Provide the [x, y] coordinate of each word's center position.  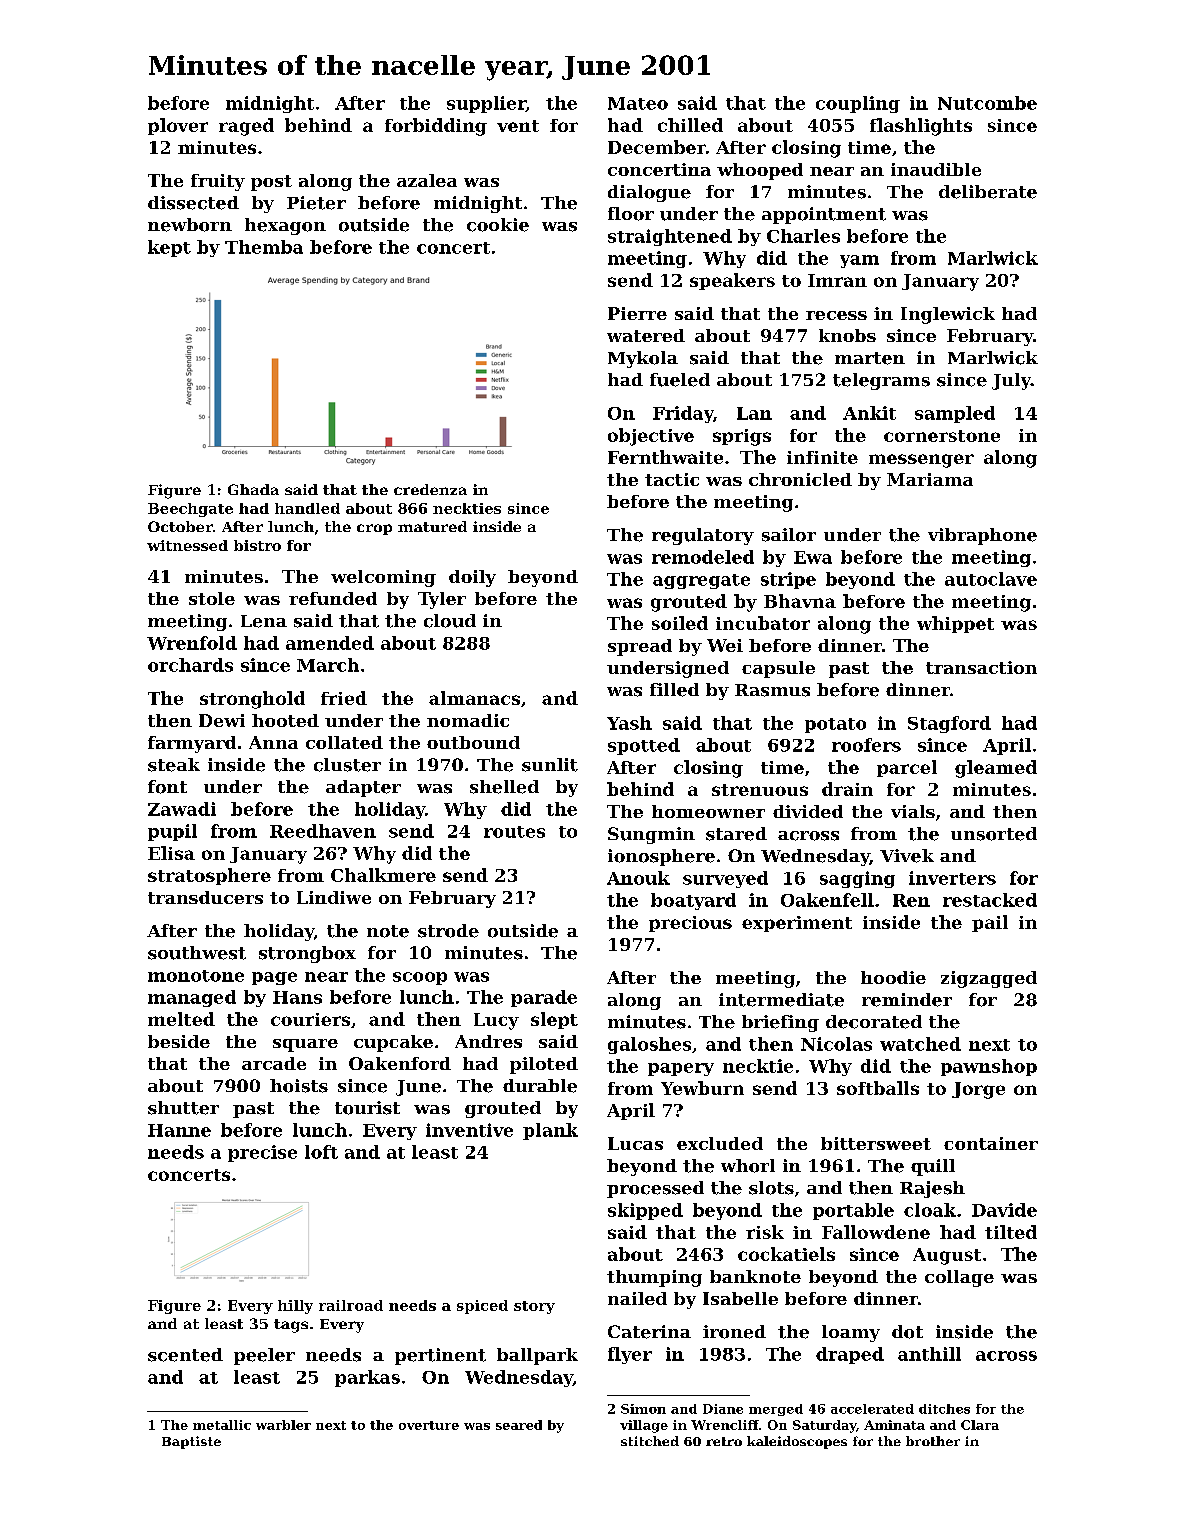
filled [674, 690]
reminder [907, 1000]
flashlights [921, 127]
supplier [486, 104]
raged [246, 127]
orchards [190, 665]
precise [262, 1153]
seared [519, 1425]
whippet [955, 624]
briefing [780, 1023]
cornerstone [942, 436]
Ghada [253, 489]
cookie [498, 225]
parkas [367, 1378]
